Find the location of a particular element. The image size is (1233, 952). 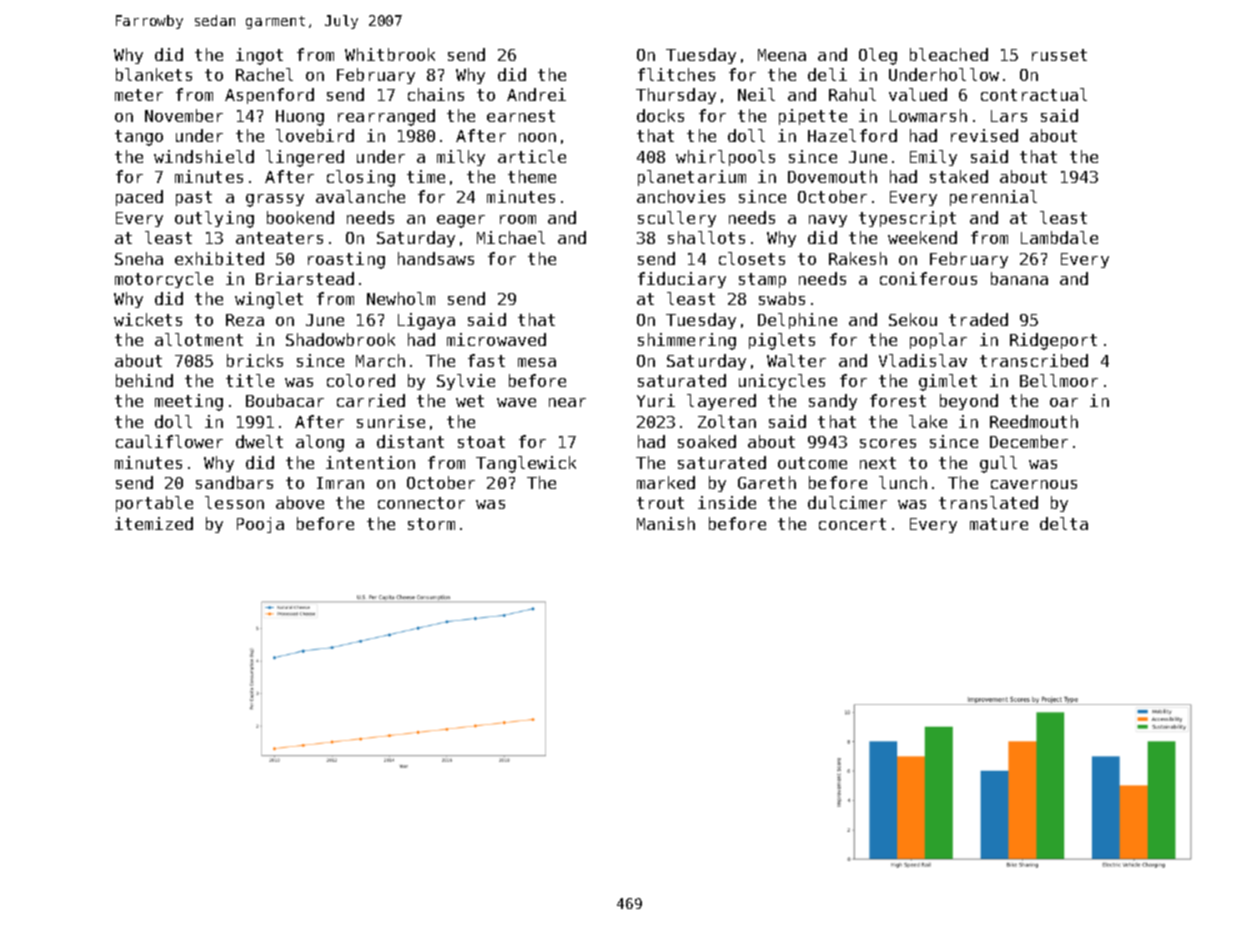

next is located at coordinates (878, 463).
